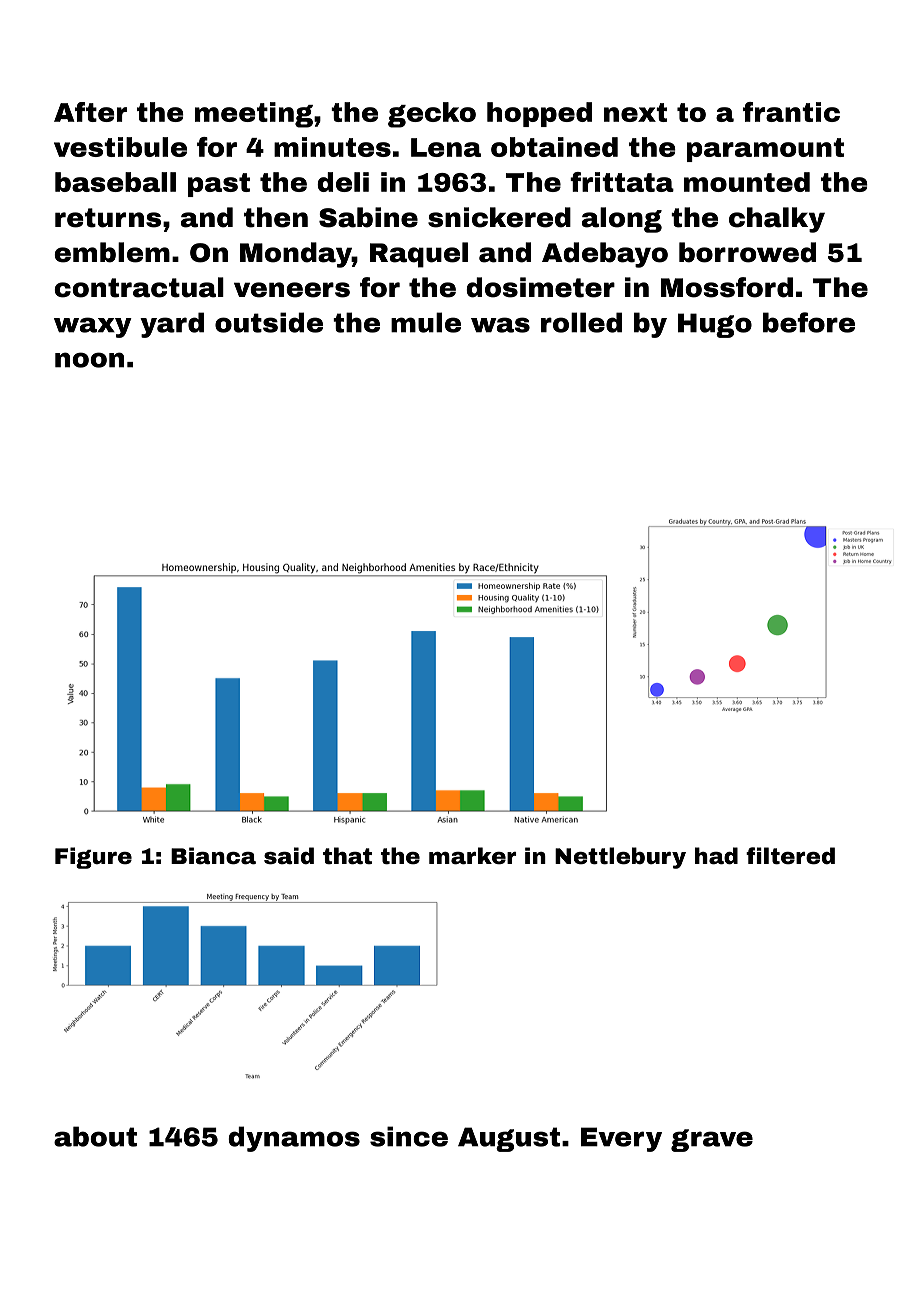 The width and height of the page is (924, 1311). What do you see at coordinates (89, 360) in the page?
I see `noon` at bounding box center [89, 360].
